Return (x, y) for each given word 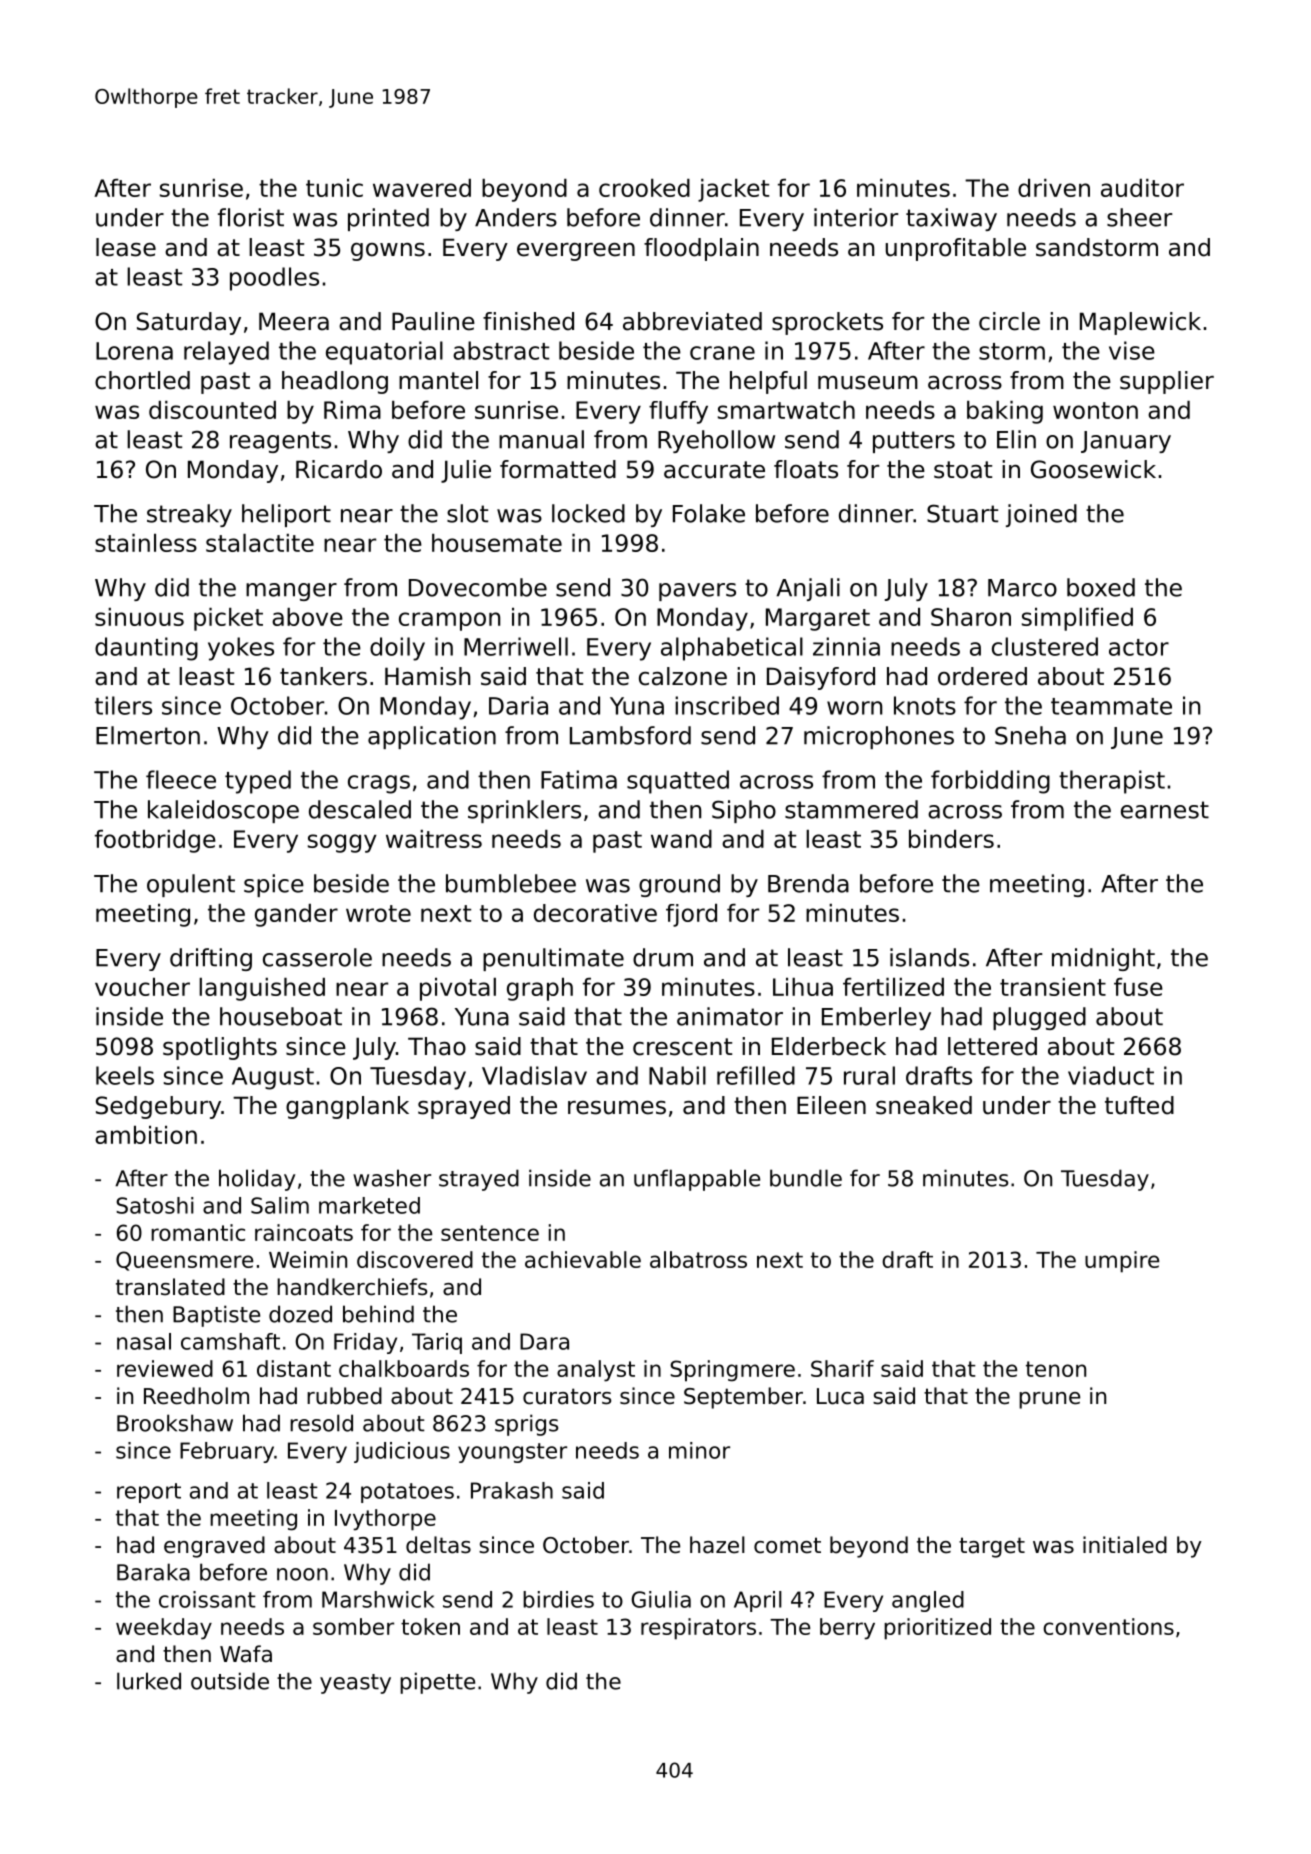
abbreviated (692, 321)
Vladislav (534, 1075)
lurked (149, 1681)
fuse (1138, 987)
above (307, 617)
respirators (698, 1629)
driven (1054, 188)
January (1126, 442)
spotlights (220, 1048)
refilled (756, 1075)
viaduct (1111, 1075)
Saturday (189, 323)
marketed (369, 1205)
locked (588, 513)
